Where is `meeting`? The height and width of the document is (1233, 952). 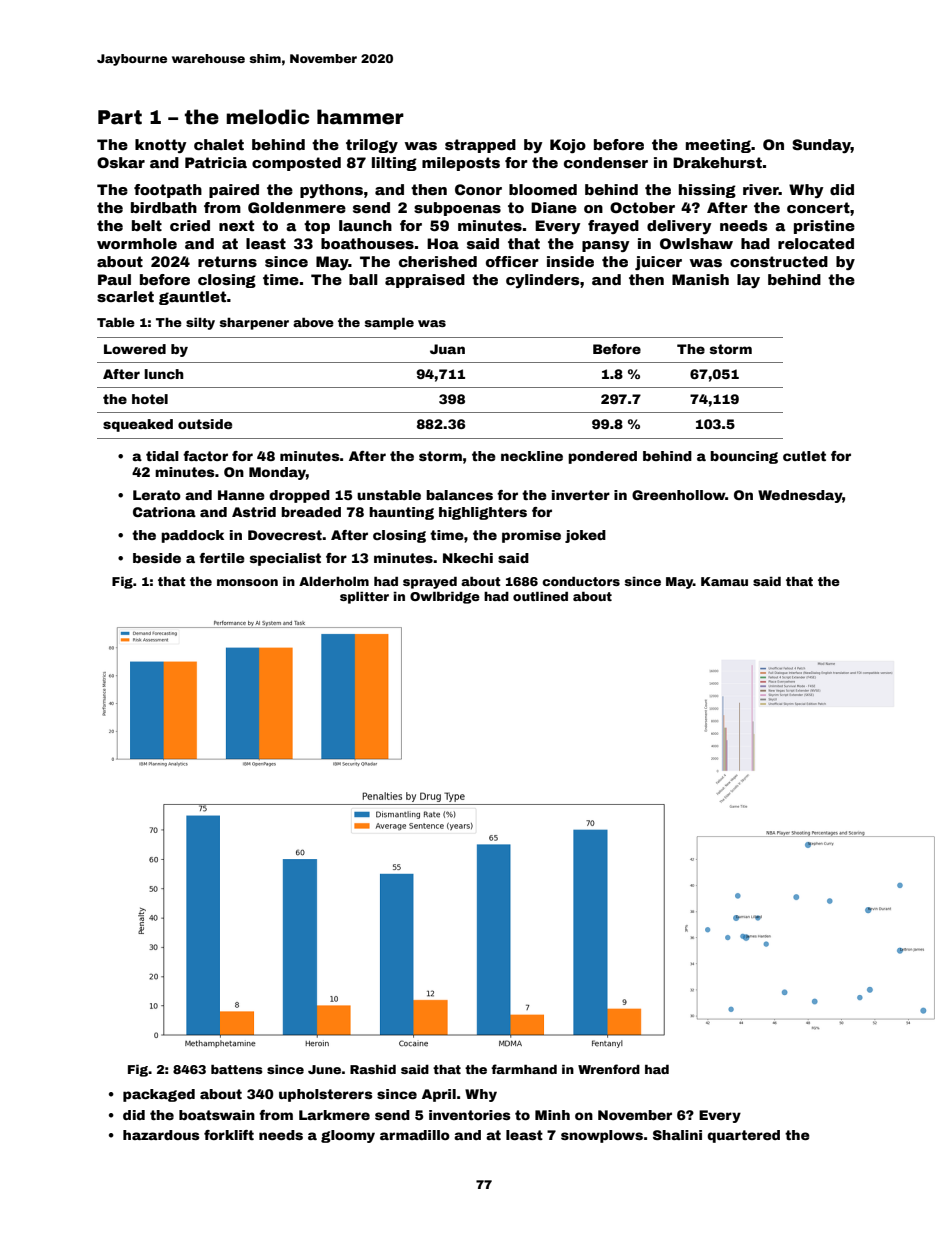 meeting is located at coordinates (718, 146).
